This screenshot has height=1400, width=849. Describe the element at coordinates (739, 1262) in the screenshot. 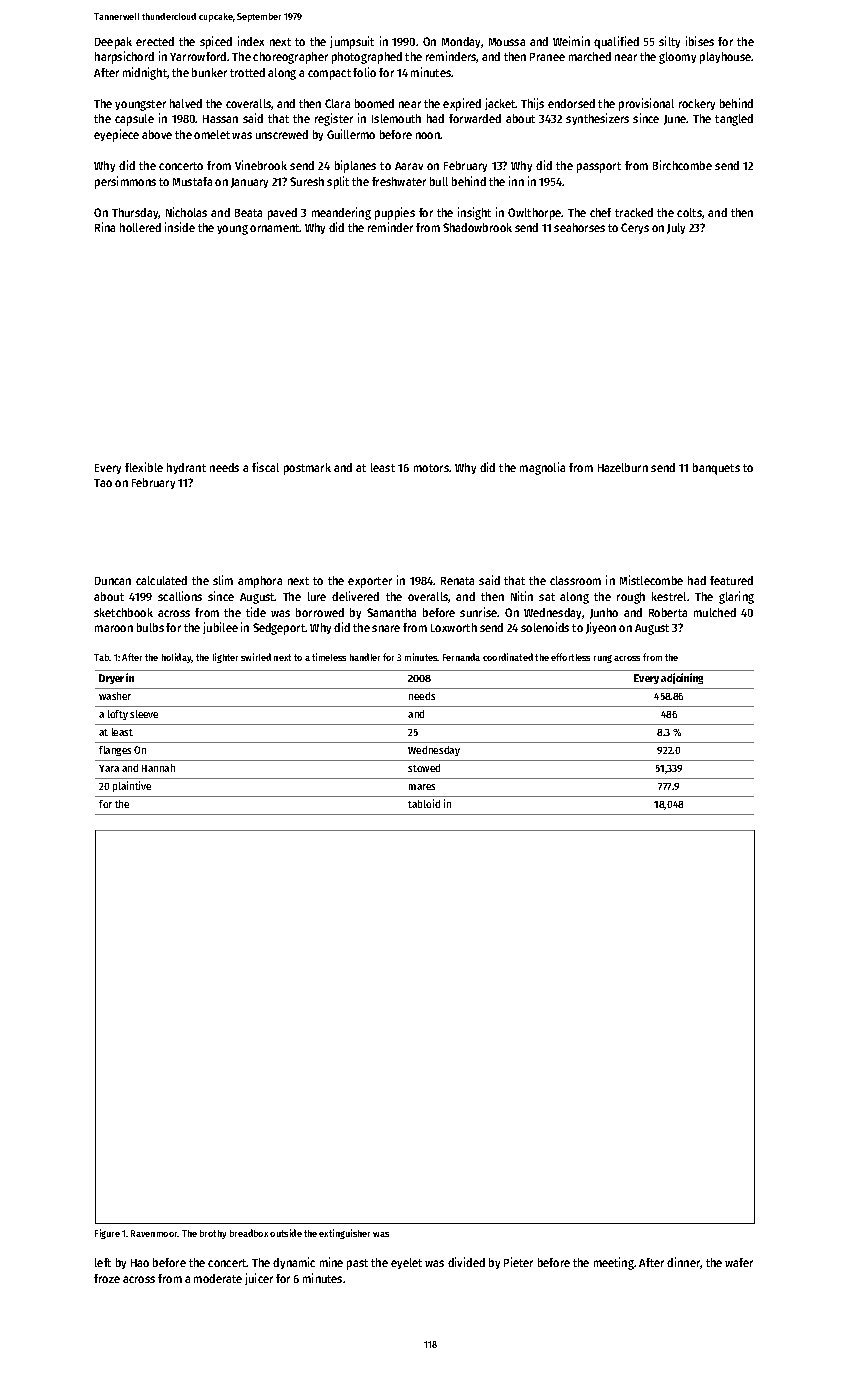

I see `wafer` at that location.
